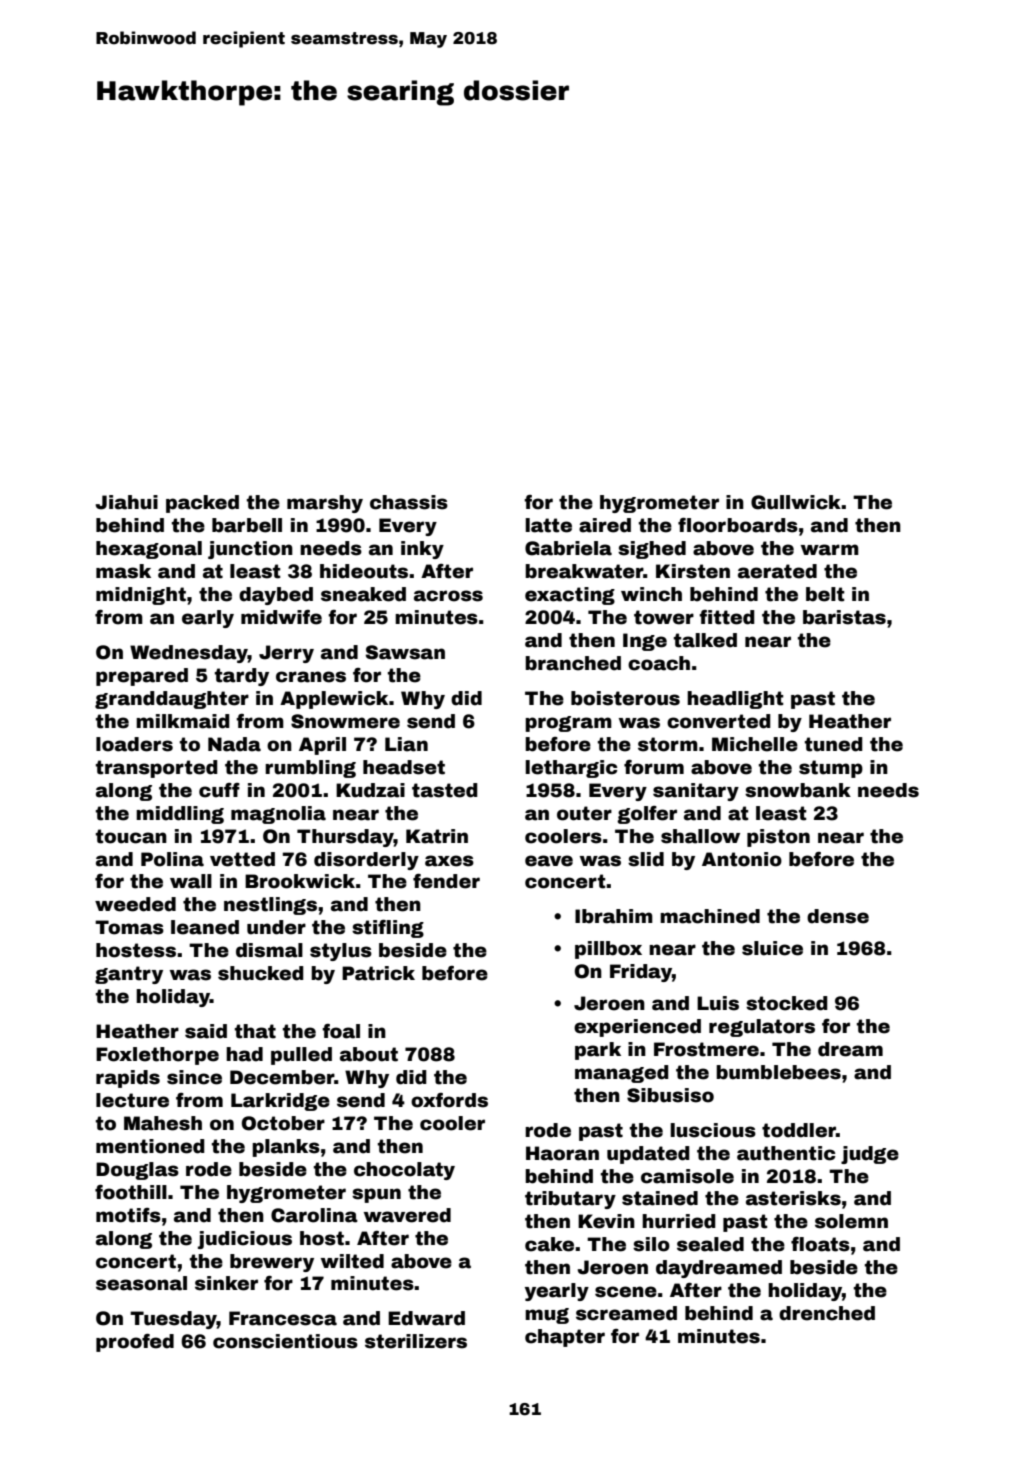 This screenshot has height=1472, width=1016. What do you see at coordinates (202, 504) in the screenshot?
I see `packed` at bounding box center [202, 504].
